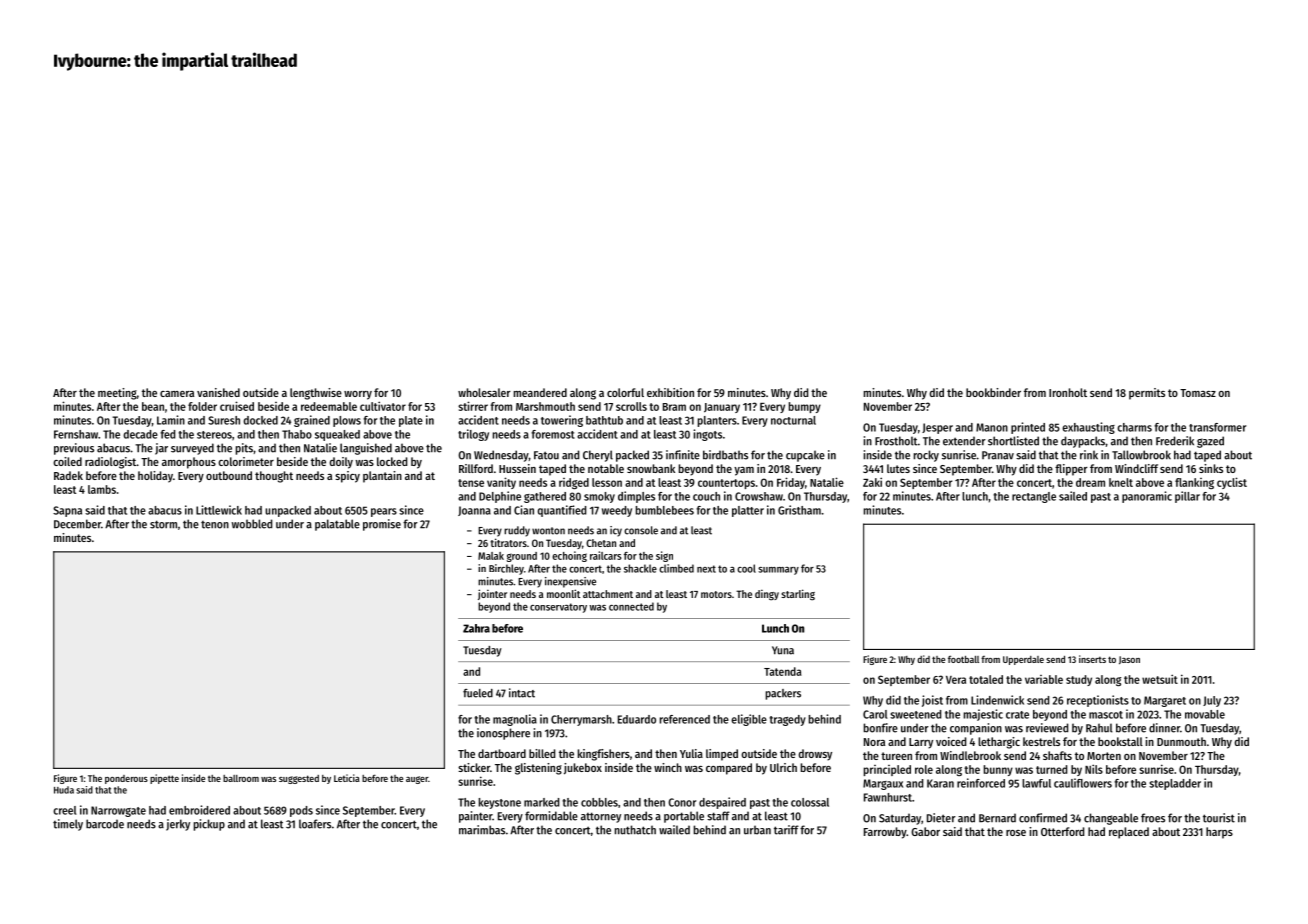 This page has height=924, width=1308. I want to click on pods, so click(301, 811).
